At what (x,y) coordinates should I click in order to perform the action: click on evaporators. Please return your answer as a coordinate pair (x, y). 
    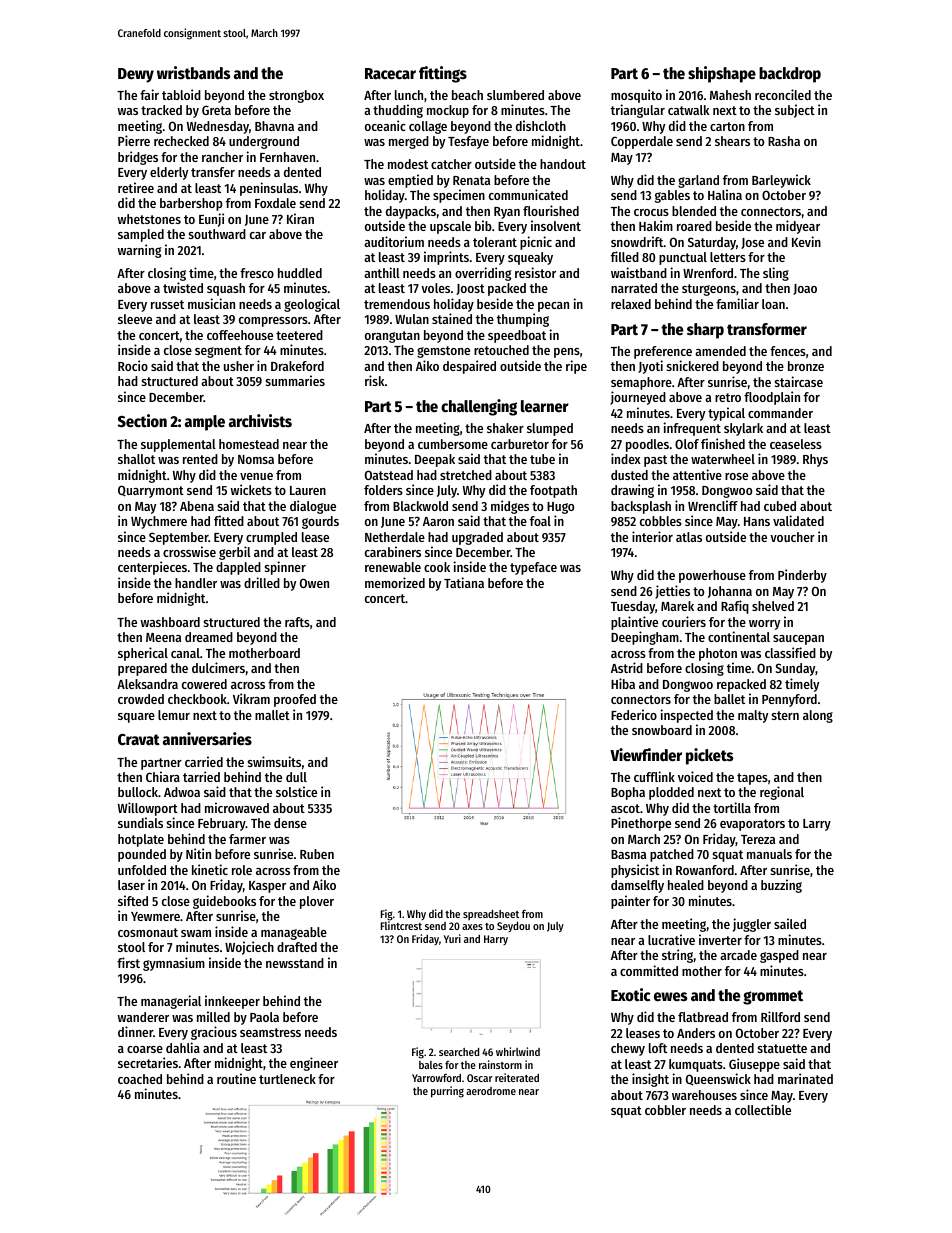
    Looking at the image, I should click on (752, 825).
